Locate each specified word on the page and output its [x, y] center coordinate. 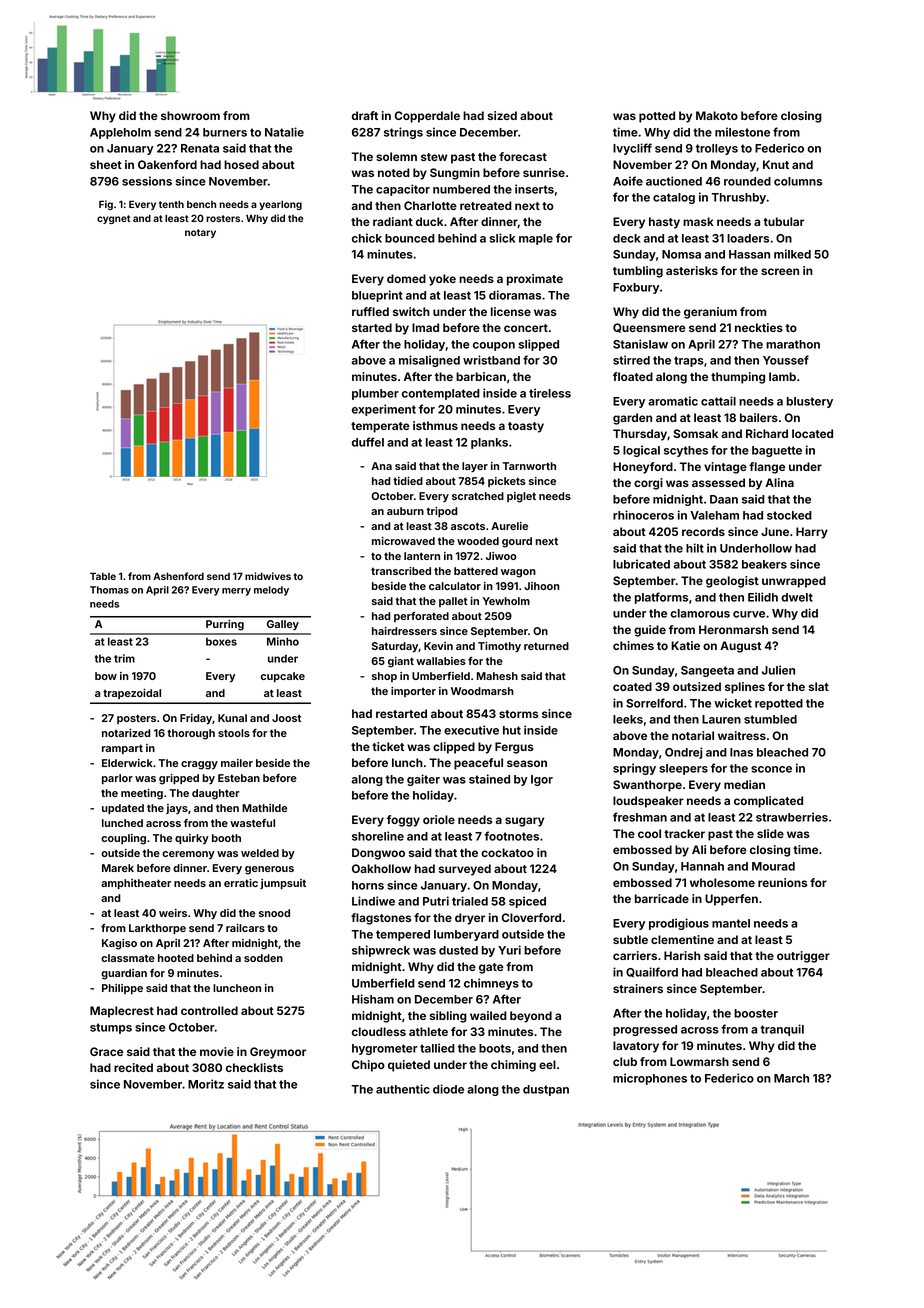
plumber [375, 394]
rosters [223, 218]
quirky [192, 839]
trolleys [717, 149]
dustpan [546, 1090]
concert [526, 328]
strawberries [792, 817]
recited [133, 1067]
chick [367, 238]
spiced [527, 902]
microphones [650, 1079]
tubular [783, 221]
